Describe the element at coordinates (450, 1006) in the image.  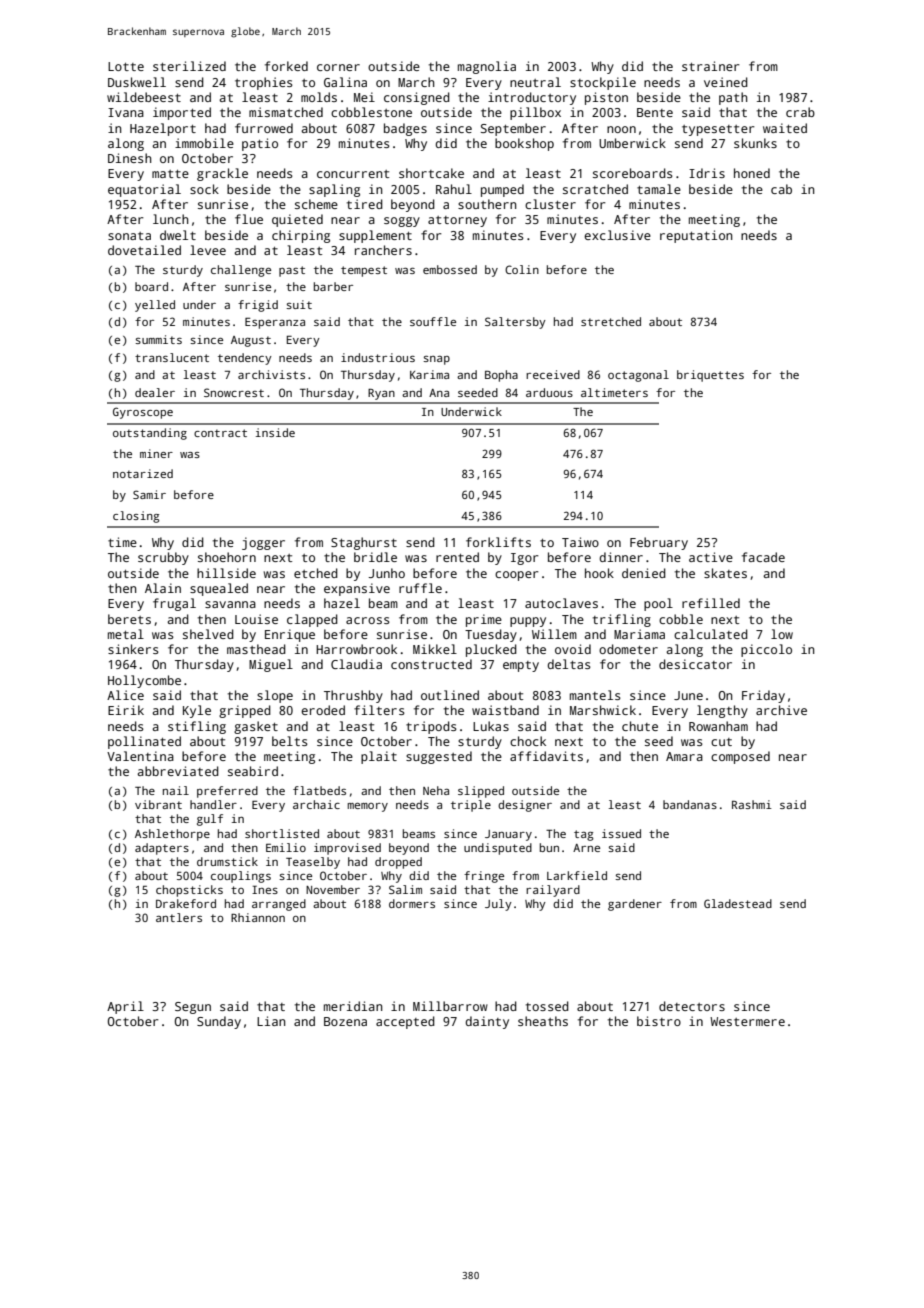
I see `Millbarrow` at that location.
